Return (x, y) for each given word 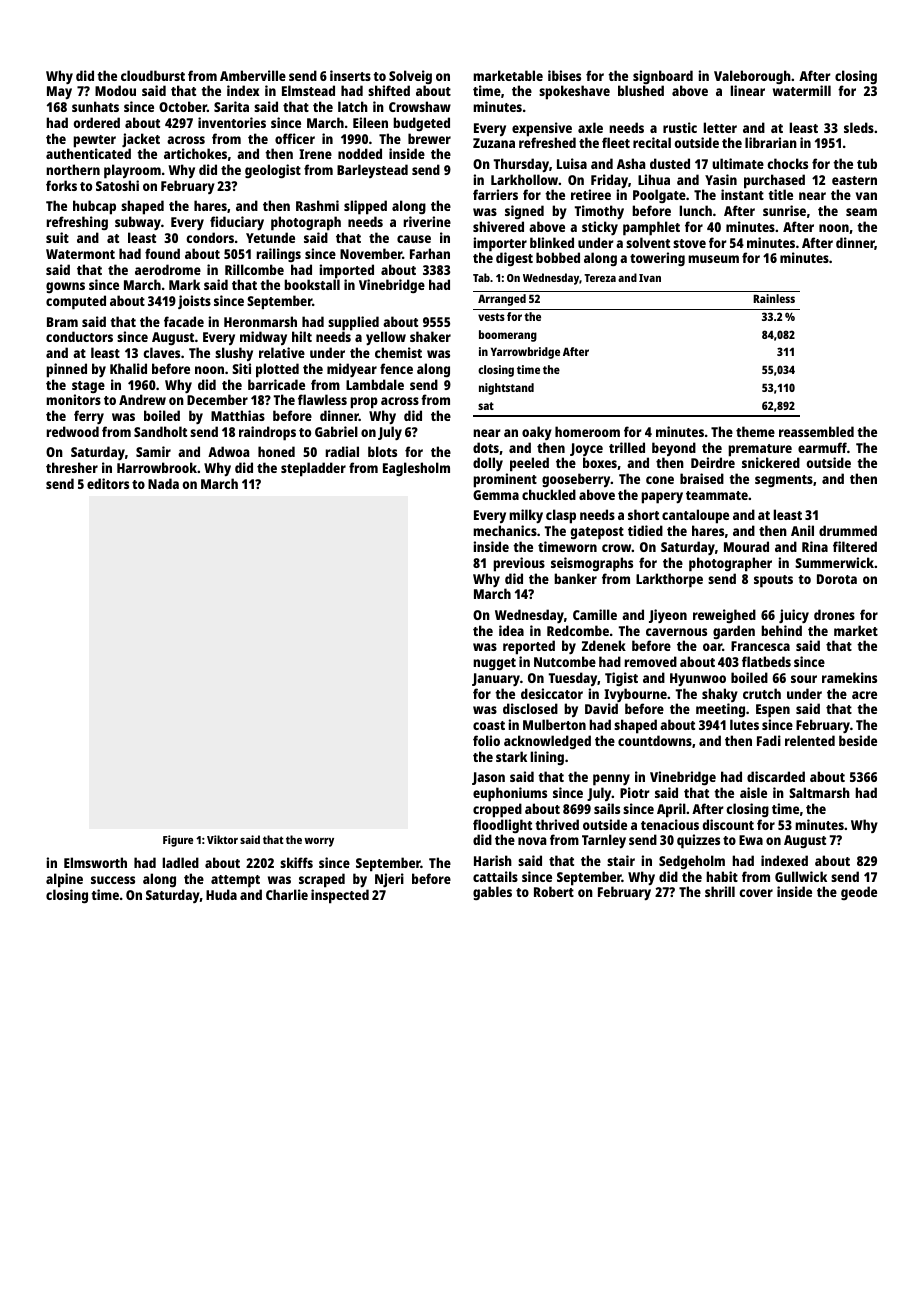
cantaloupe (695, 516)
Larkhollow (524, 179)
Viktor (222, 839)
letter (720, 127)
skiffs (296, 862)
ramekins (849, 677)
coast (489, 725)
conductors (79, 336)
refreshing (77, 223)
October (183, 106)
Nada (163, 483)
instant (742, 194)
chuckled (549, 494)
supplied (353, 323)
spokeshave (574, 92)
